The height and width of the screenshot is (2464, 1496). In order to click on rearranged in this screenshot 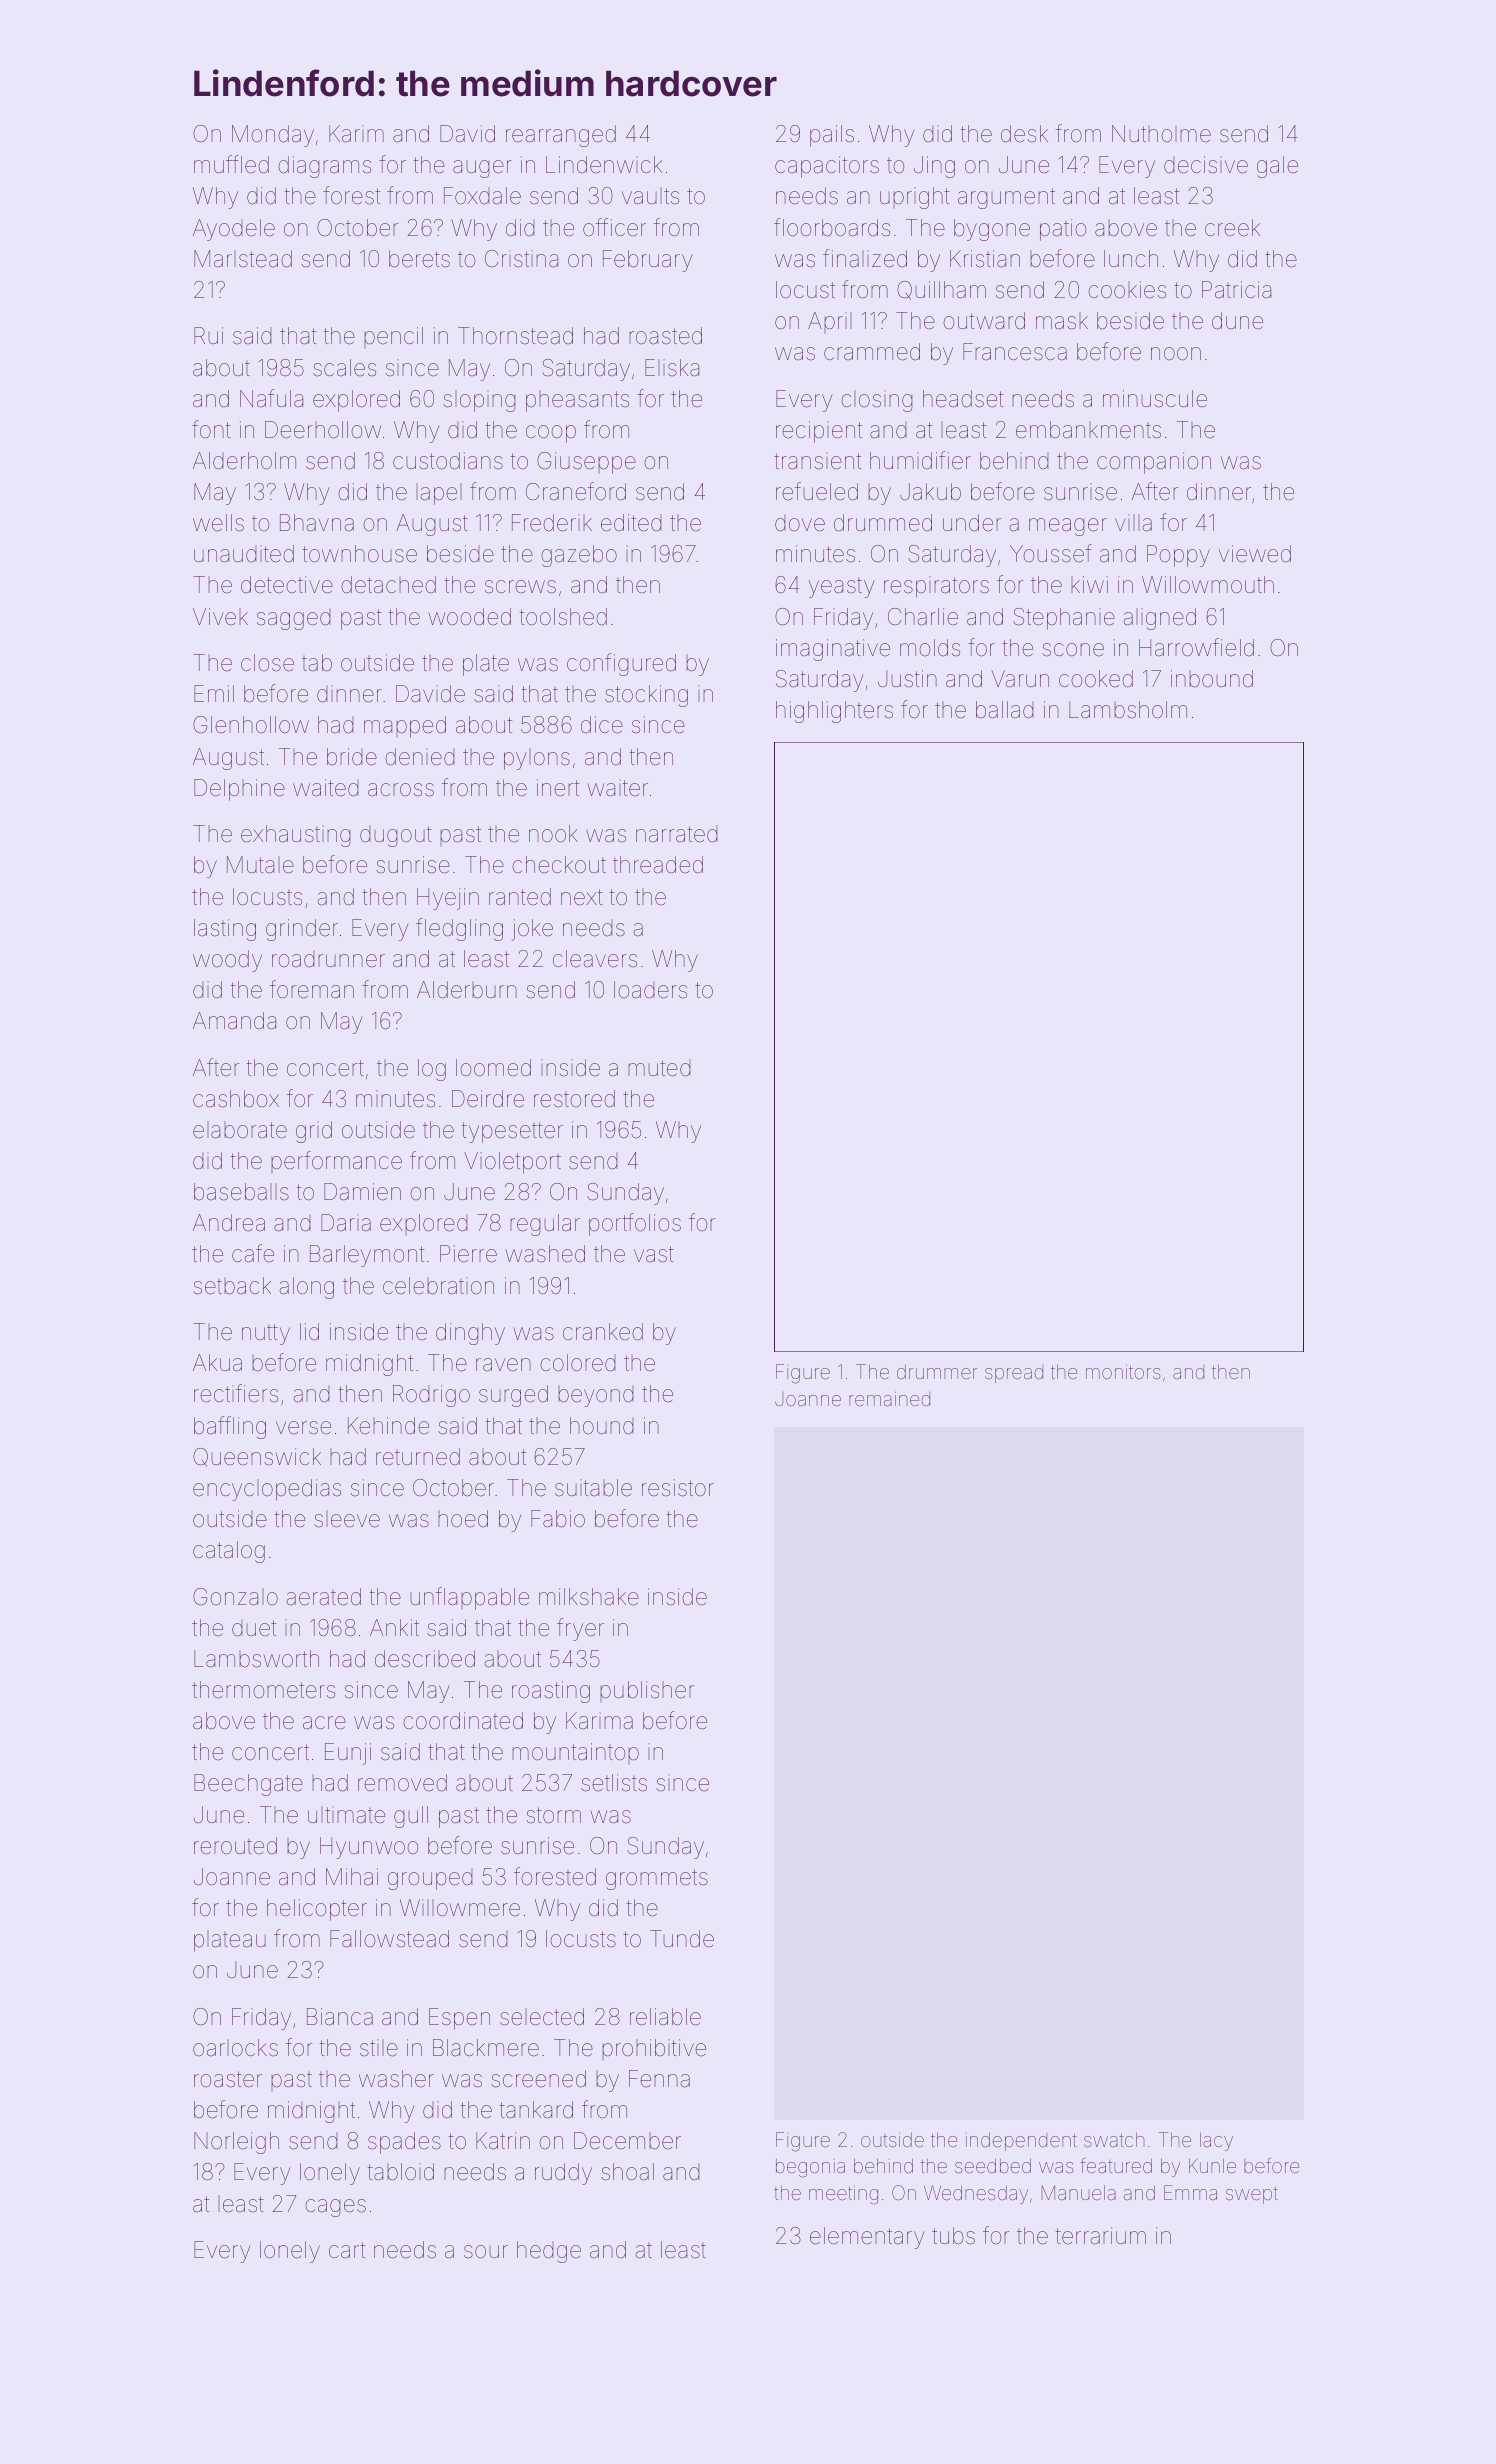, I will do `click(561, 136)`.
